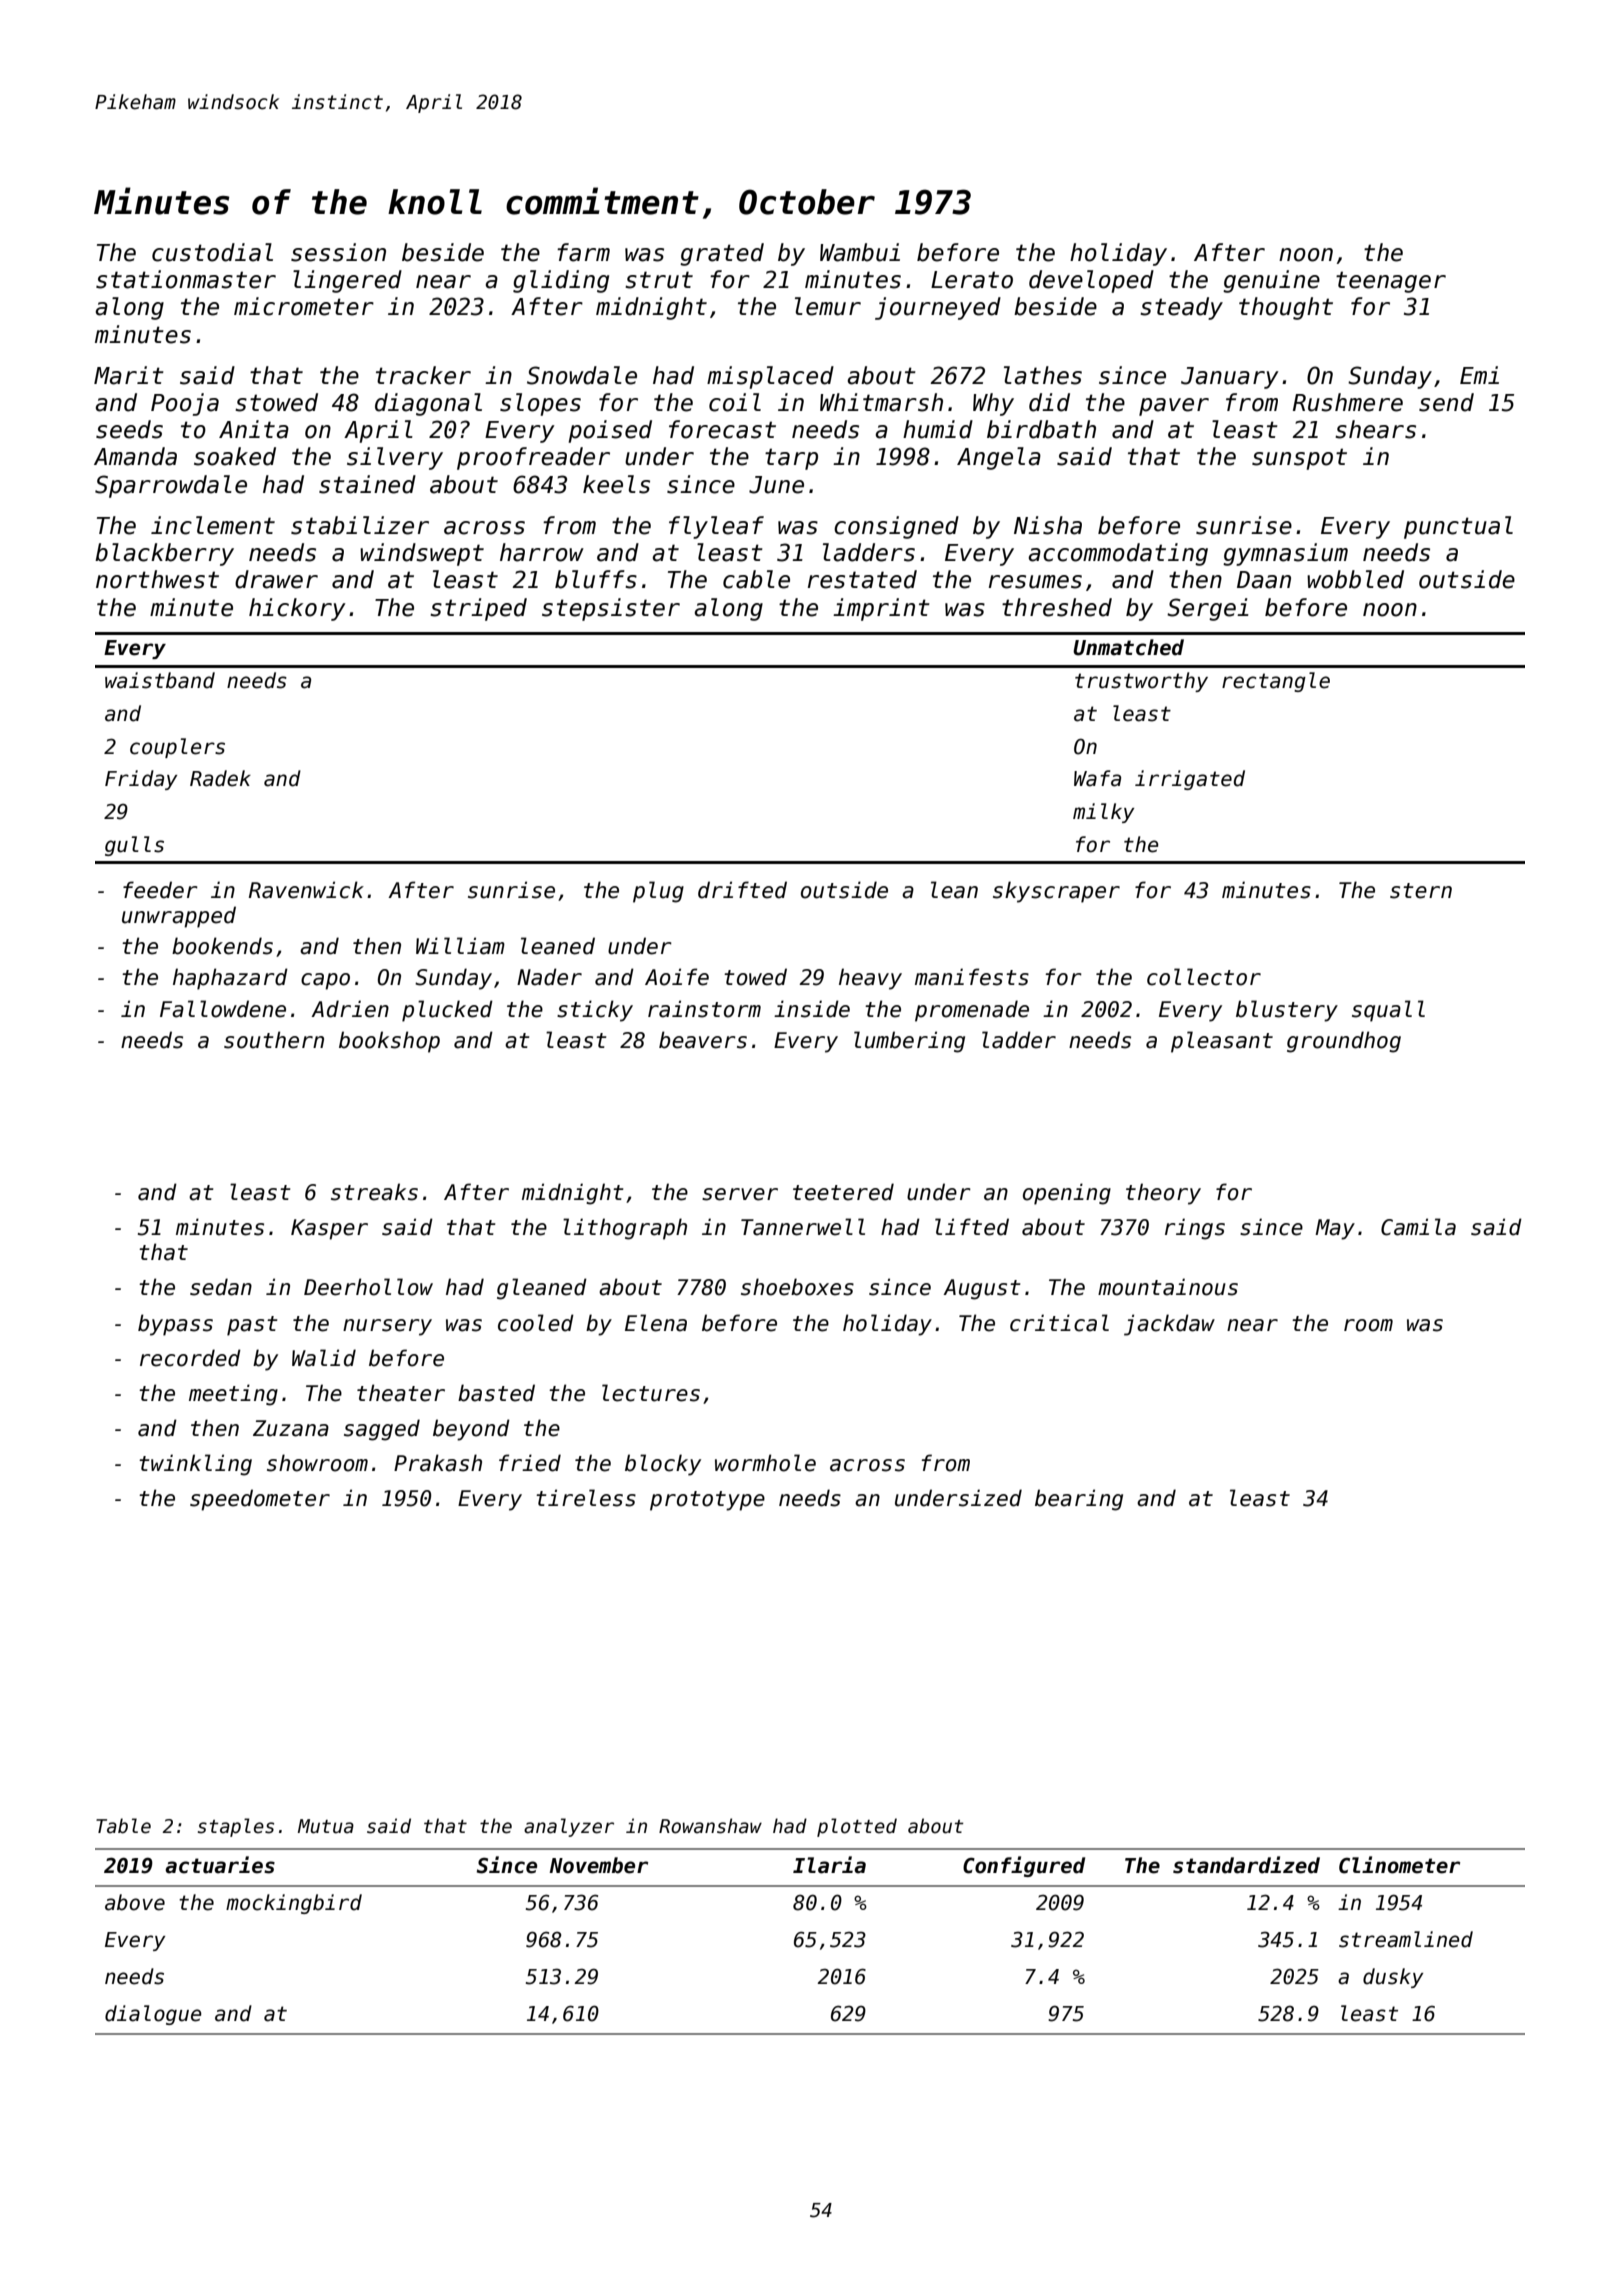  I want to click on Anita, so click(254, 429).
